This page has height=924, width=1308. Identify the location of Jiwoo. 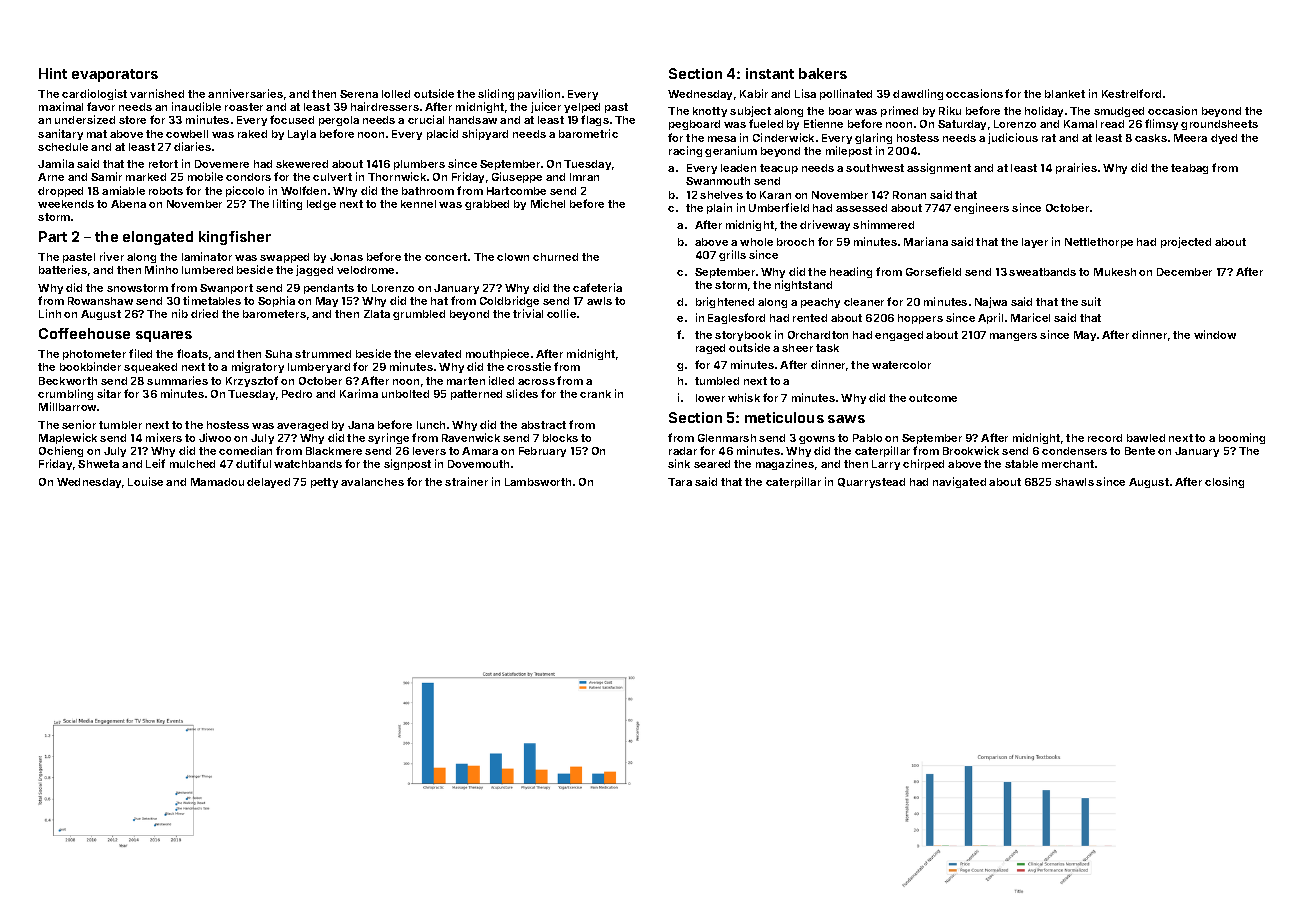
(215, 437).
